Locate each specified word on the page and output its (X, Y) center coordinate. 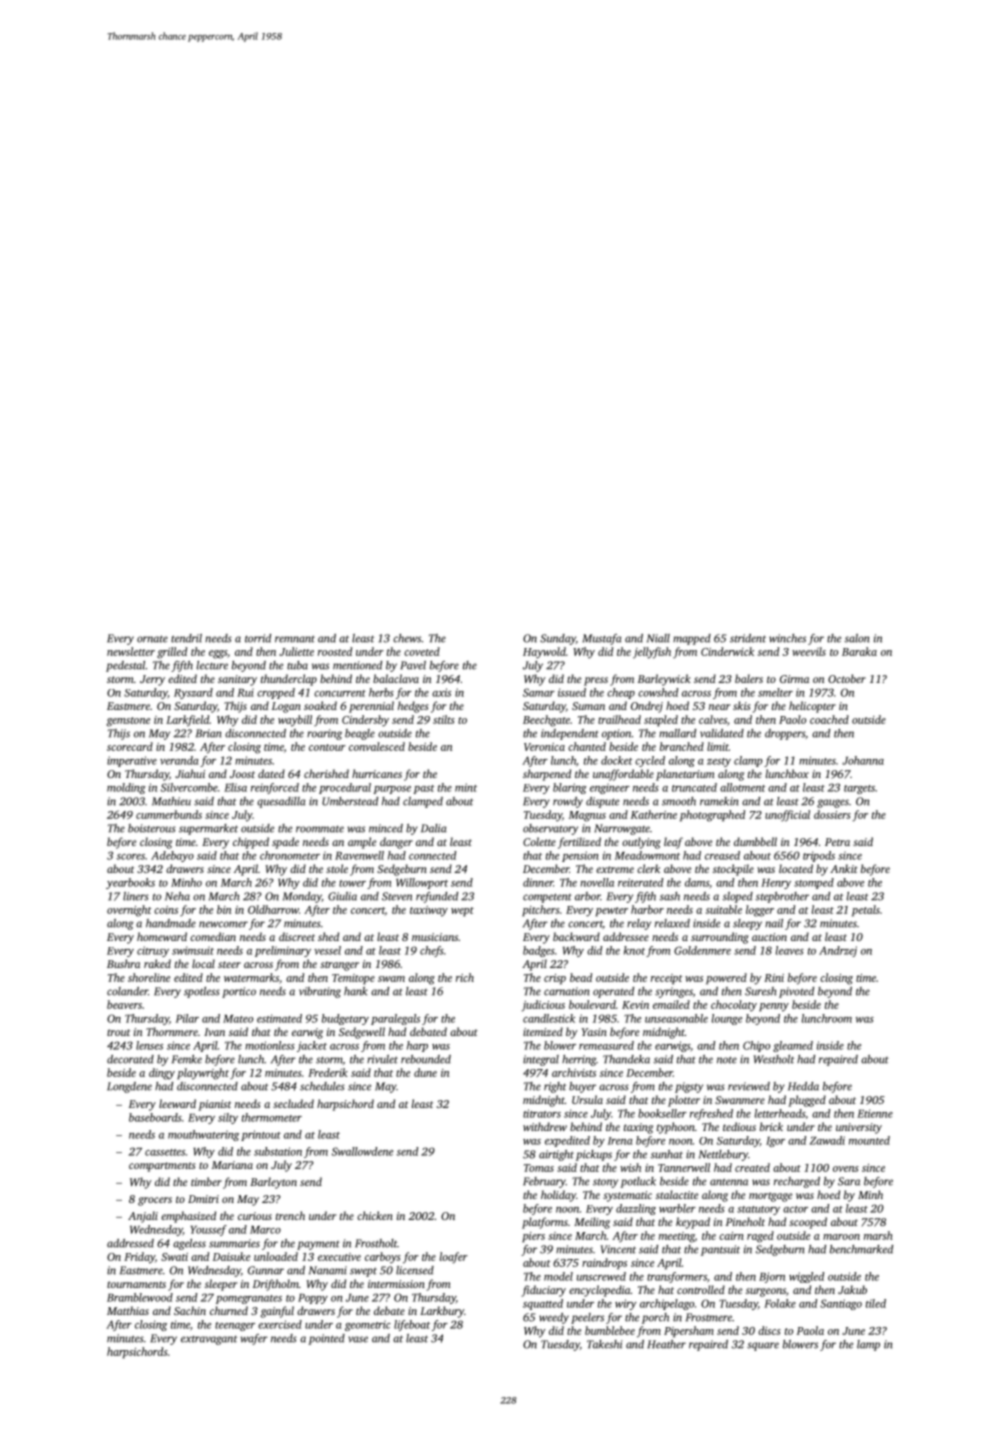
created (752, 1167)
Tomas (539, 1168)
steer (229, 964)
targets (859, 789)
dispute (602, 802)
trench (290, 1215)
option (617, 734)
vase (358, 1339)
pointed (326, 1339)
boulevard (592, 1004)
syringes (674, 992)
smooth (679, 801)
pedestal (125, 666)
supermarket (208, 829)
